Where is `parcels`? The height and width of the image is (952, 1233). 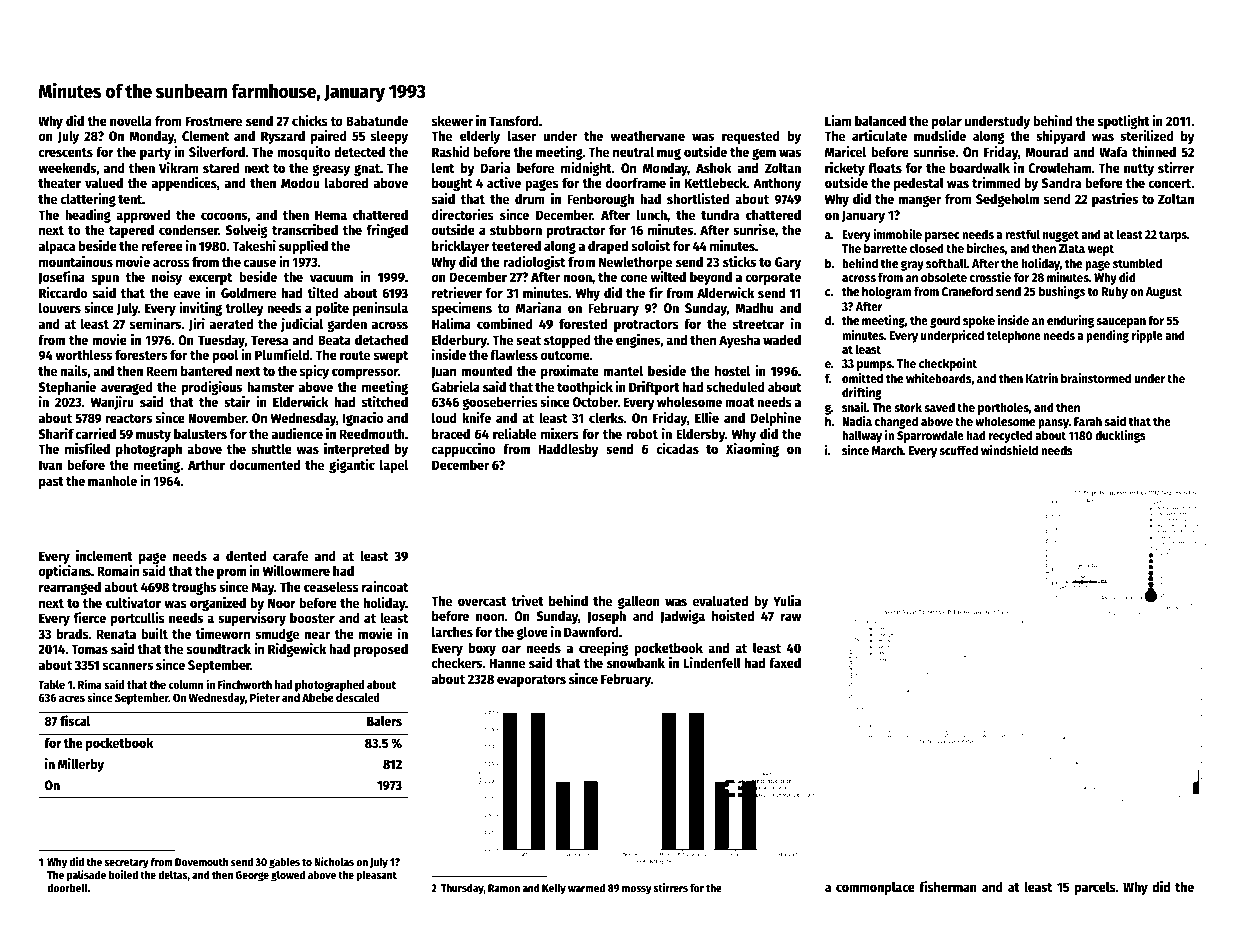
parcels is located at coordinates (1095, 888).
